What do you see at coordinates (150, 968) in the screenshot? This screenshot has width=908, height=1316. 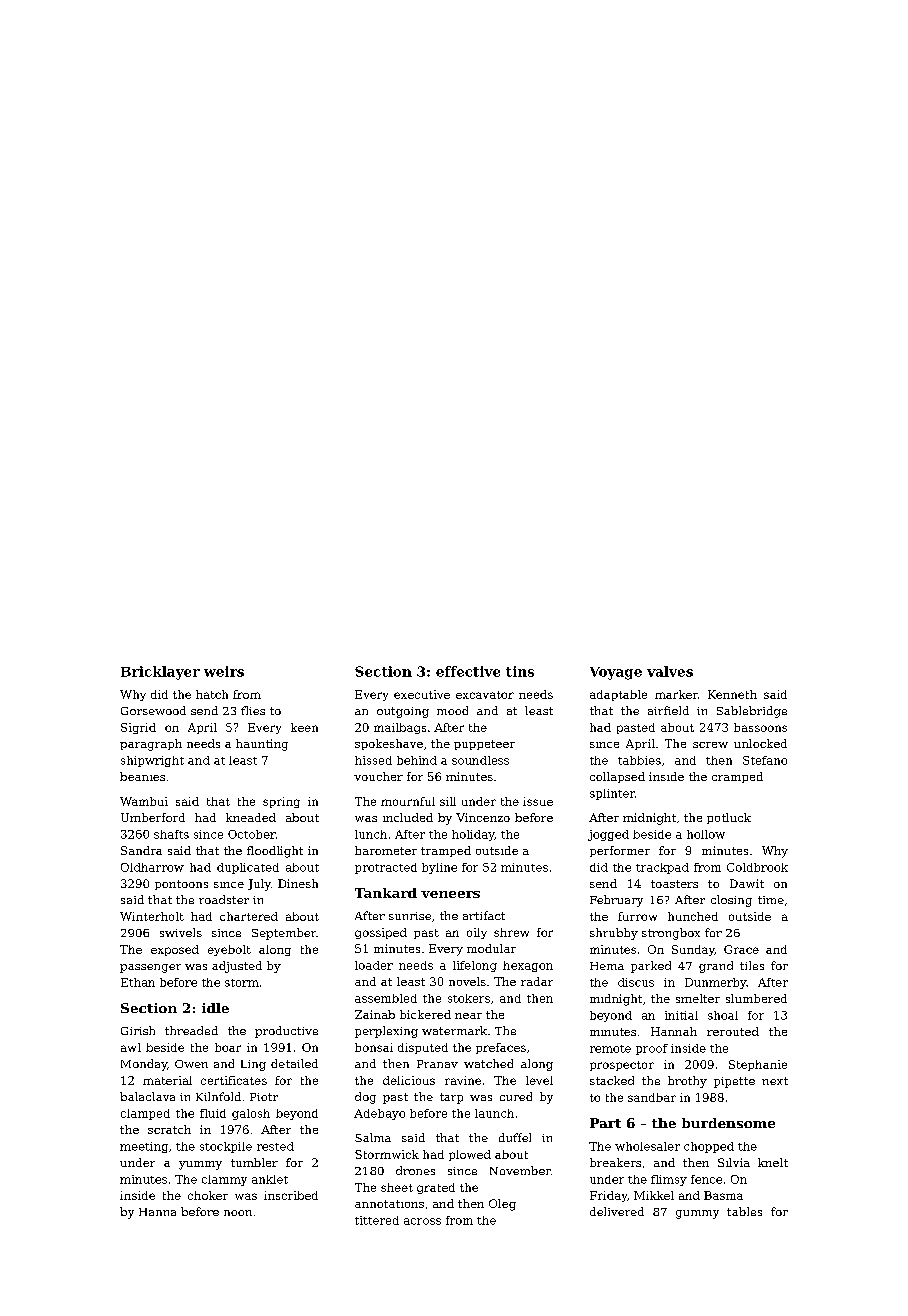 I see `passenger` at bounding box center [150, 968].
